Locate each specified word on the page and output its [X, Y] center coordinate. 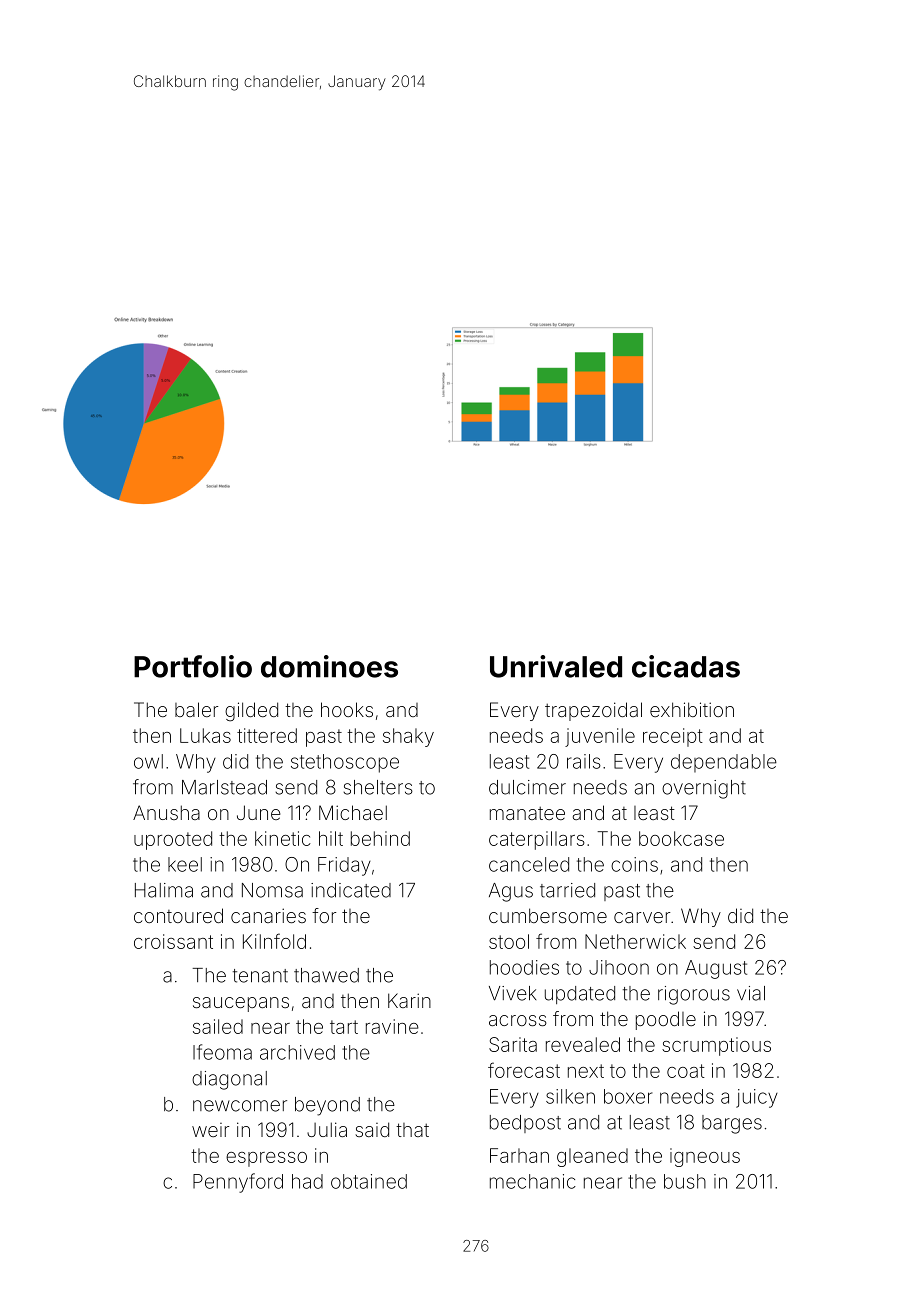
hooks [347, 709]
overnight [704, 789]
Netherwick [635, 941]
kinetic [283, 838]
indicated [351, 890]
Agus [511, 892]
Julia [327, 1129]
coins [634, 864]
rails [584, 761]
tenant [260, 976]
